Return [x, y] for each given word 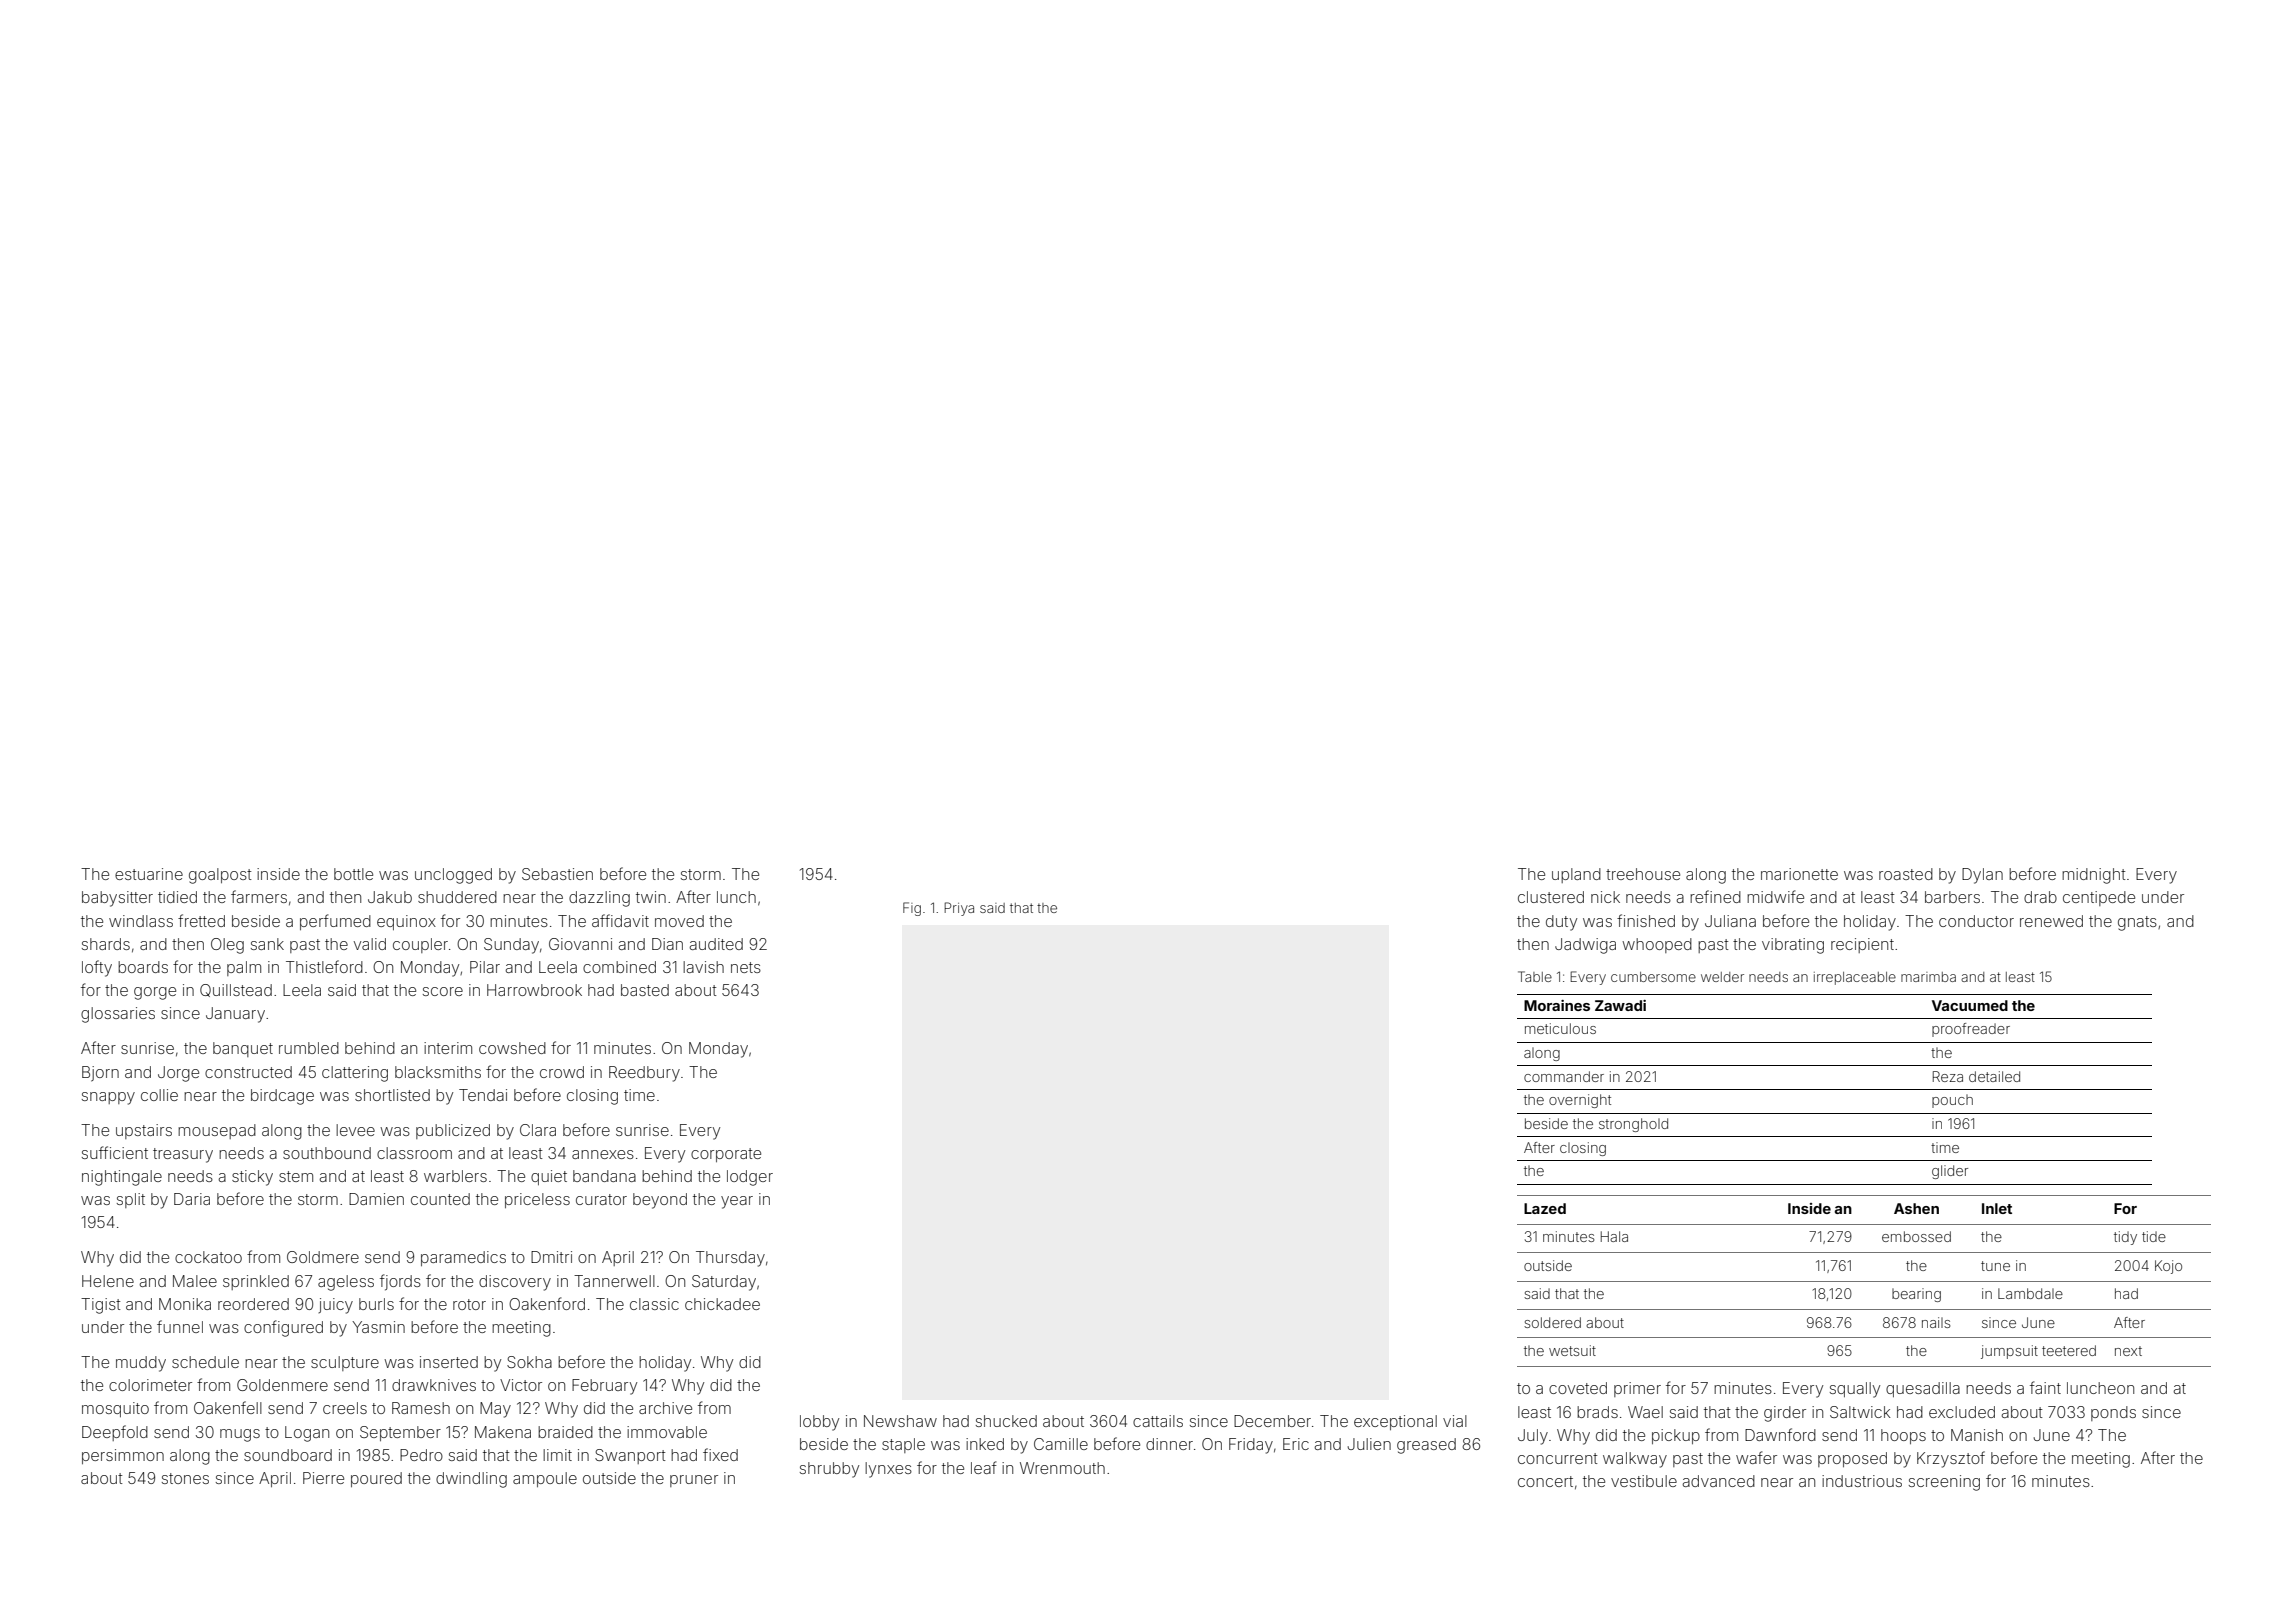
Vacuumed [1970, 1005]
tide [2154, 1236]
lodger [750, 1178]
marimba [1928, 977]
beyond [660, 1201]
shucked [1006, 1421]
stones [185, 1478]
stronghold [1633, 1125]
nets [746, 967]
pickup [1676, 1436]
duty [1561, 923]
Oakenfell [228, 1407]
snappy [108, 1098]
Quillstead [236, 990]
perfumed [335, 922]
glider [1950, 1172]
